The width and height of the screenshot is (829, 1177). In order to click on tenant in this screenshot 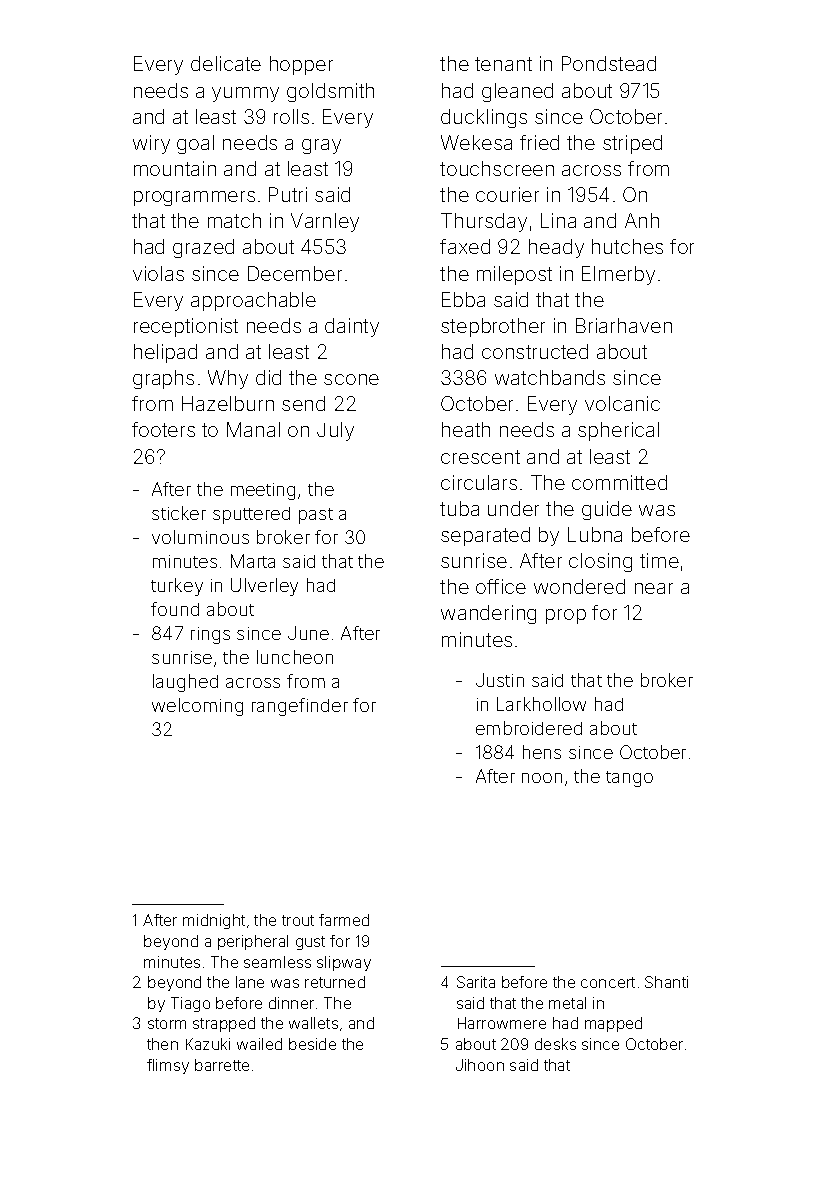, I will do `click(503, 64)`.
